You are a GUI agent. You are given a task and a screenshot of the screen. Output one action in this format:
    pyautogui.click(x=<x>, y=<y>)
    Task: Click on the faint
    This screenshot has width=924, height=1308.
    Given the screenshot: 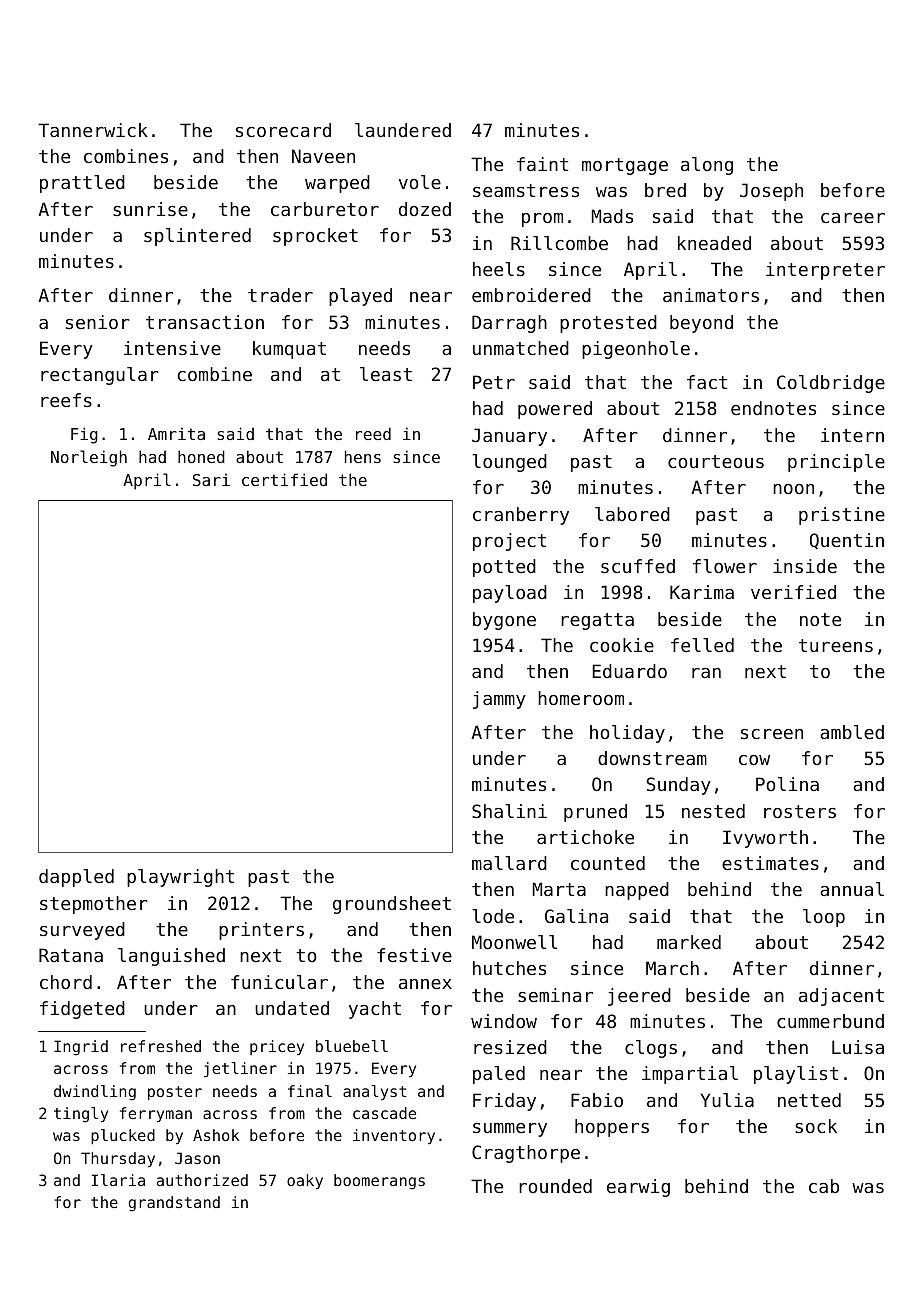 What is the action you would take?
    pyautogui.click(x=542, y=164)
